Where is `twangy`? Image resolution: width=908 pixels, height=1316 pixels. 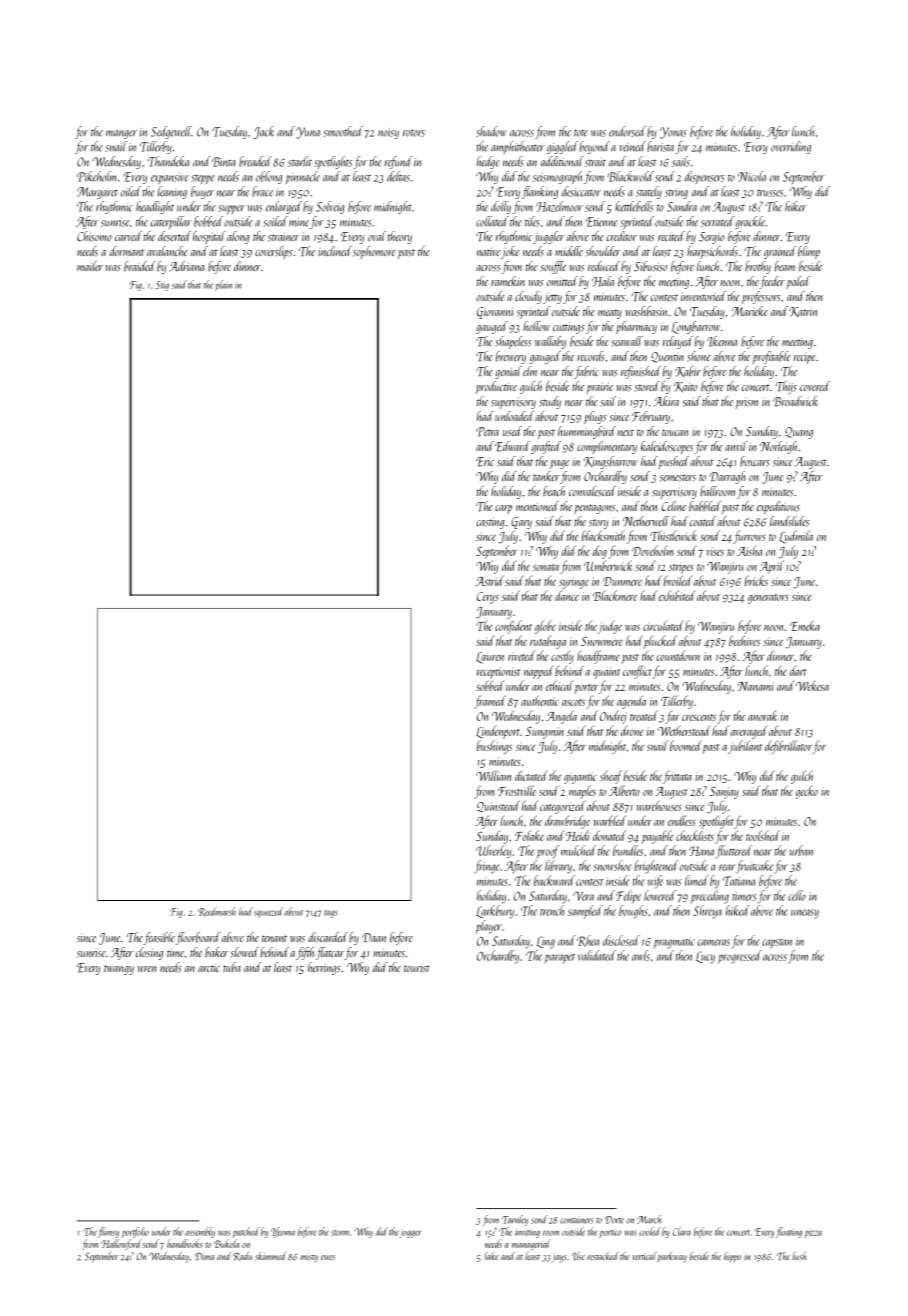
twangy is located at coordinates (119, 970).
